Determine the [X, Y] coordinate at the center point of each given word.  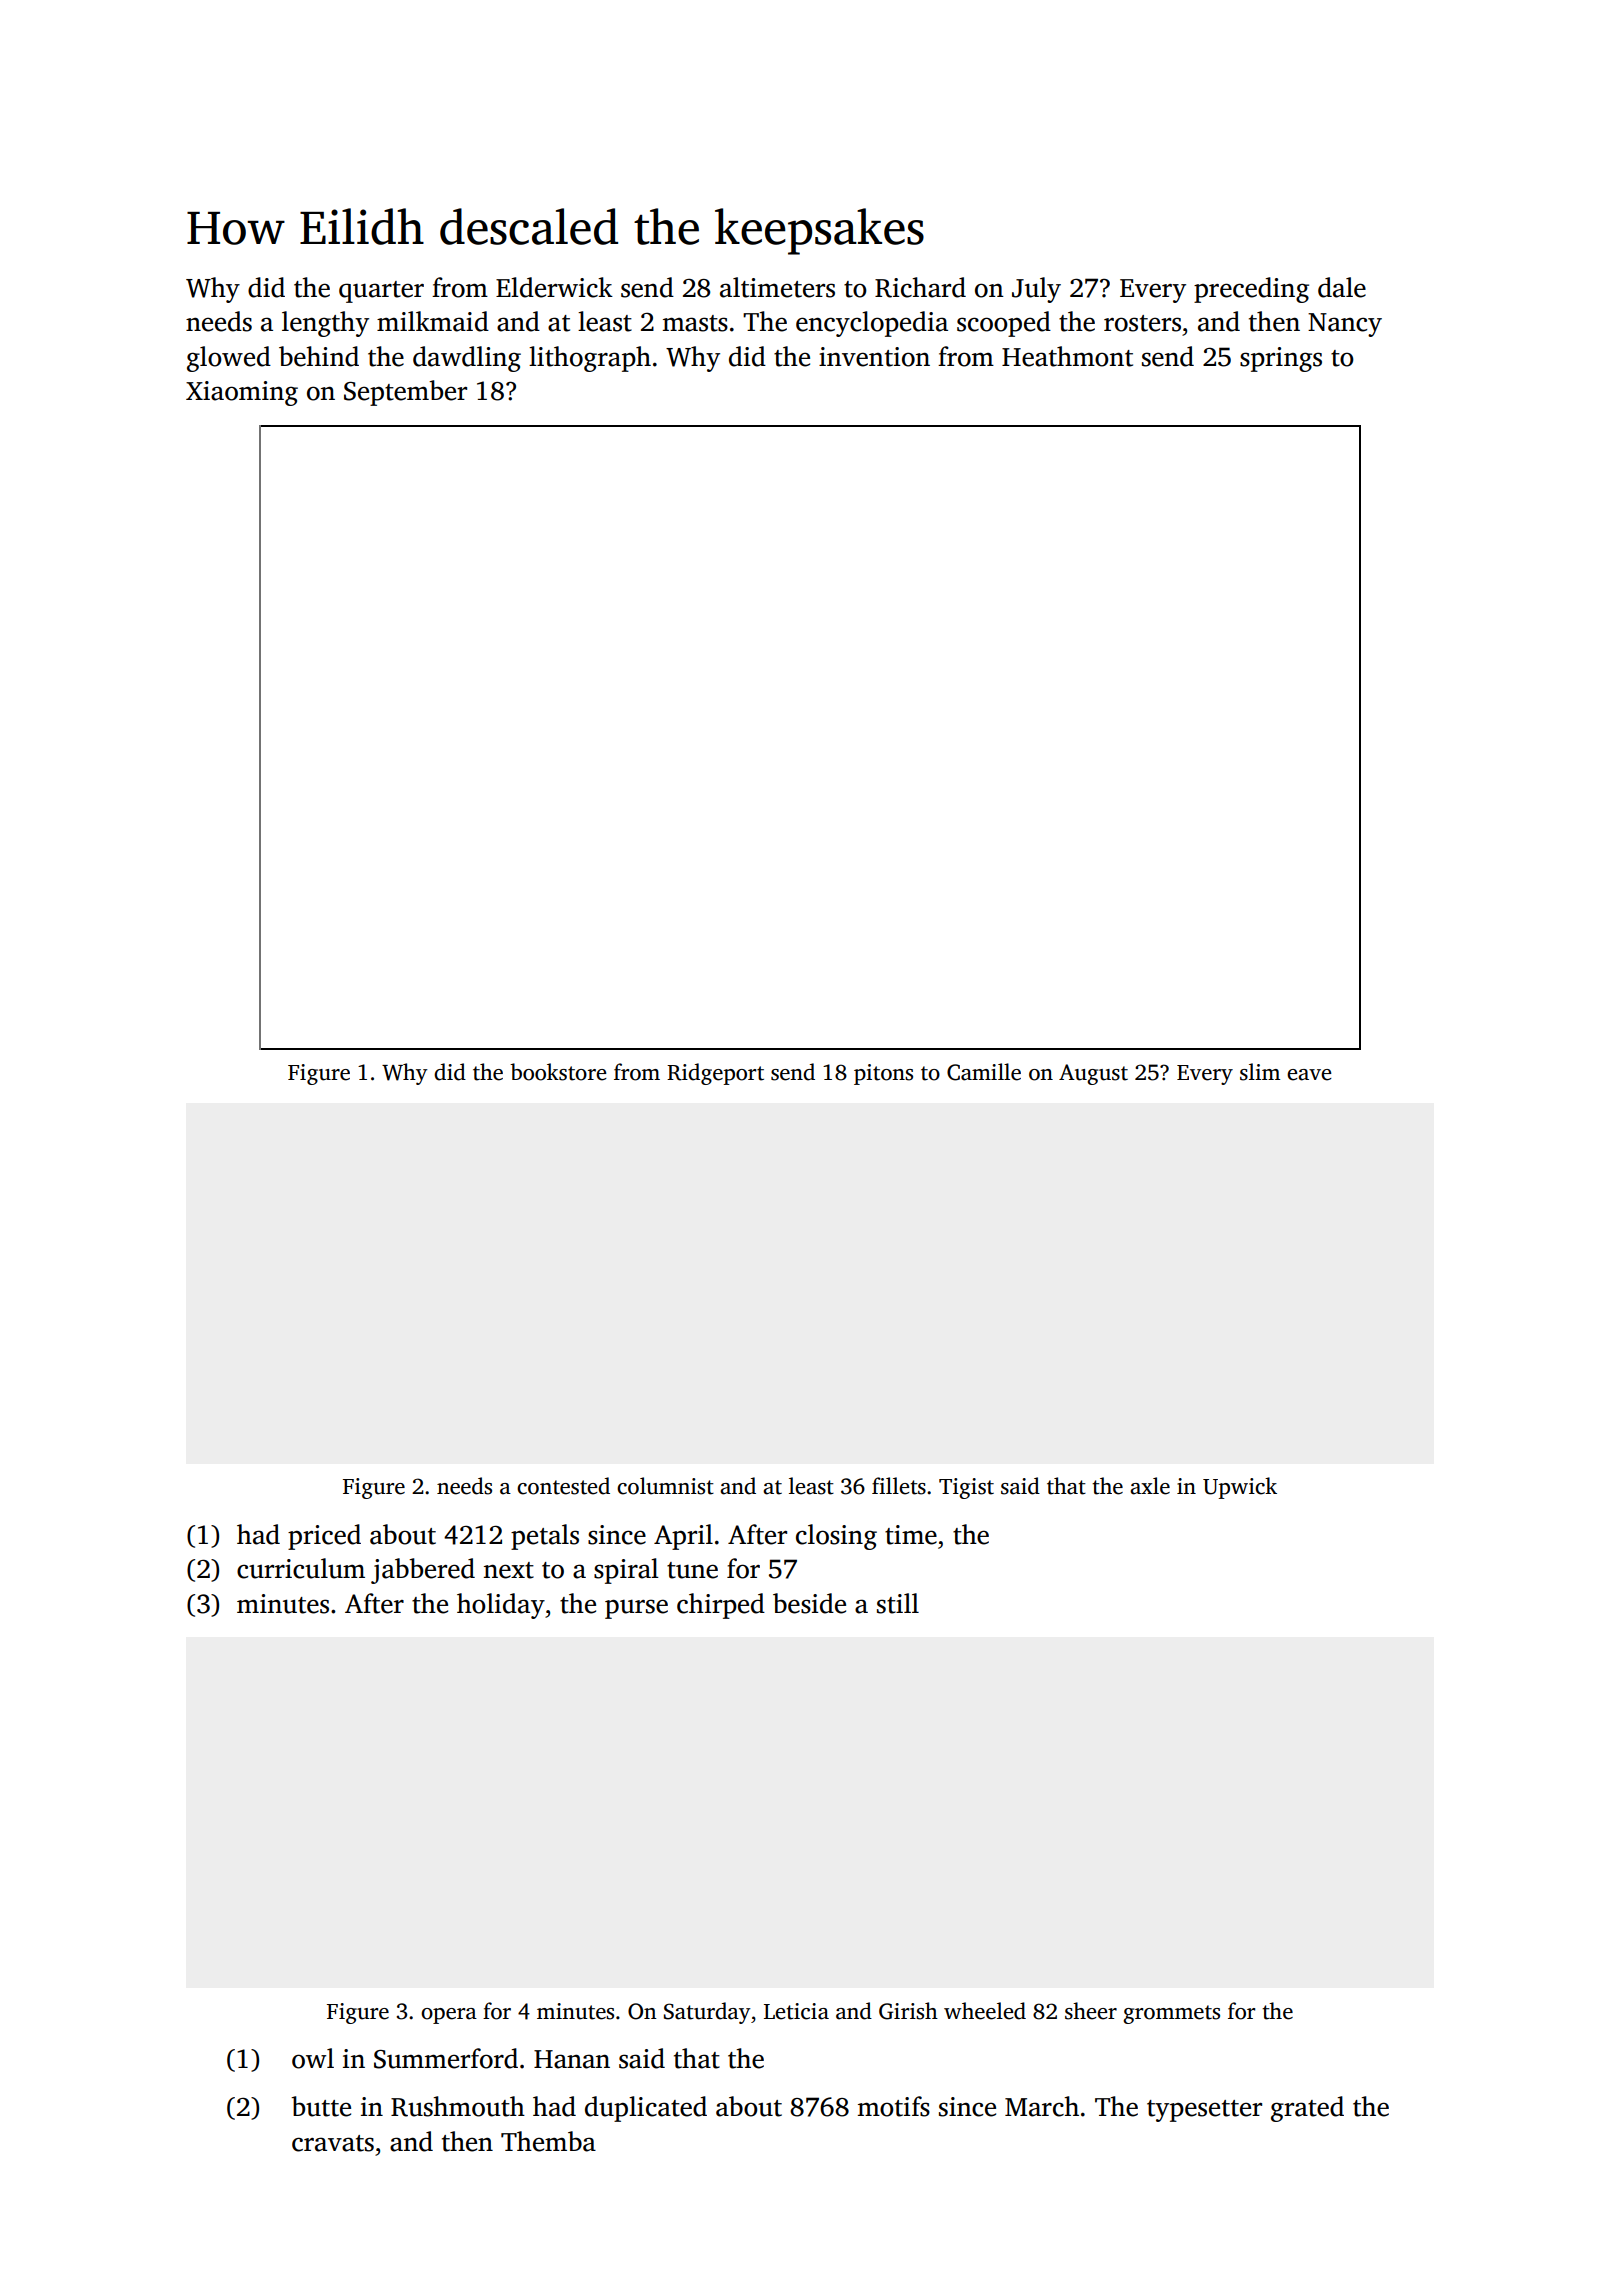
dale [1342, 287]
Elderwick [554, 287]
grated [1307, 2109]
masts [695, 323]
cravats [333, 2143]
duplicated [646, 2109]
